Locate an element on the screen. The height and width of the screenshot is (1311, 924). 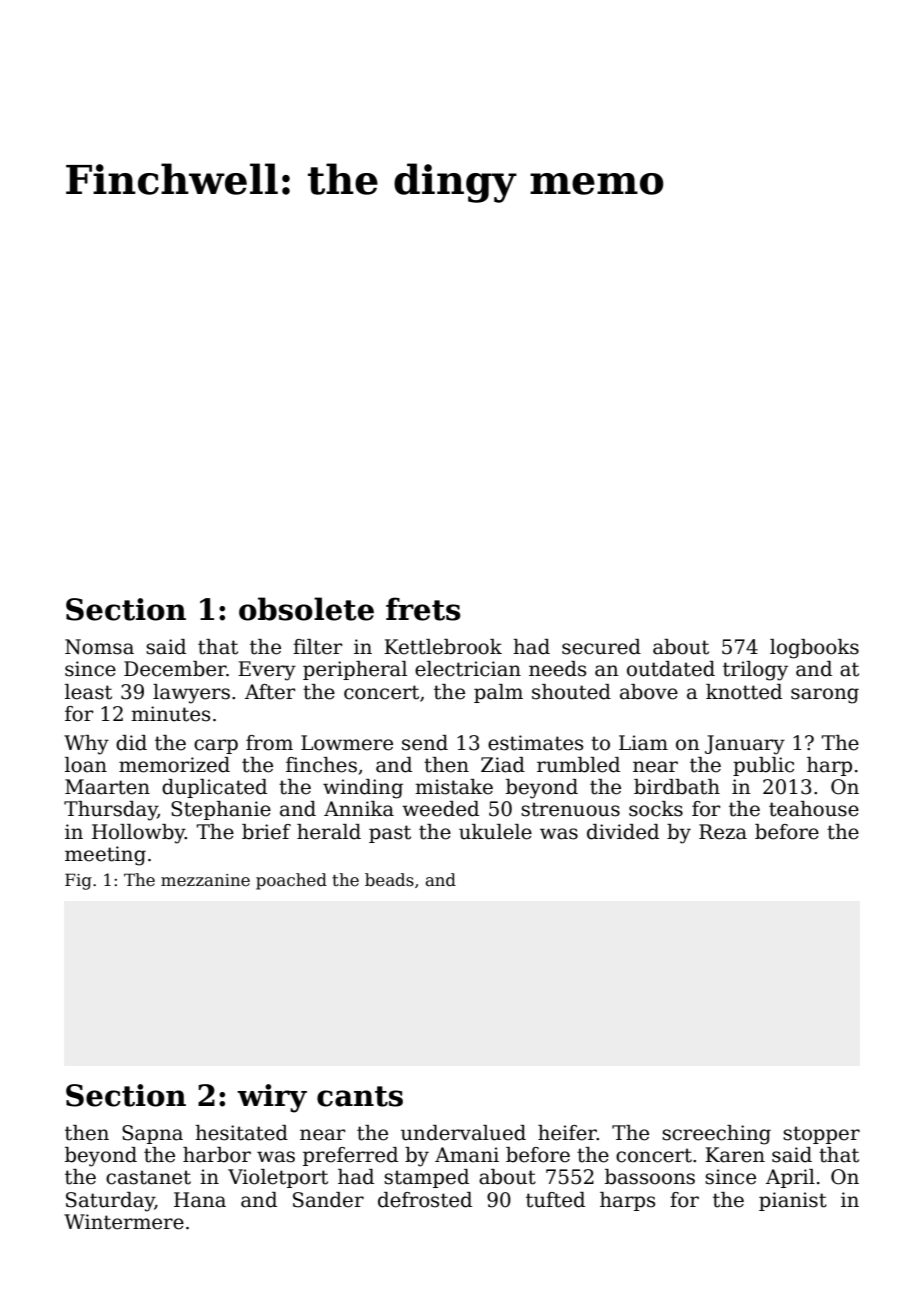
frets is located at coordinates (423, 609).
